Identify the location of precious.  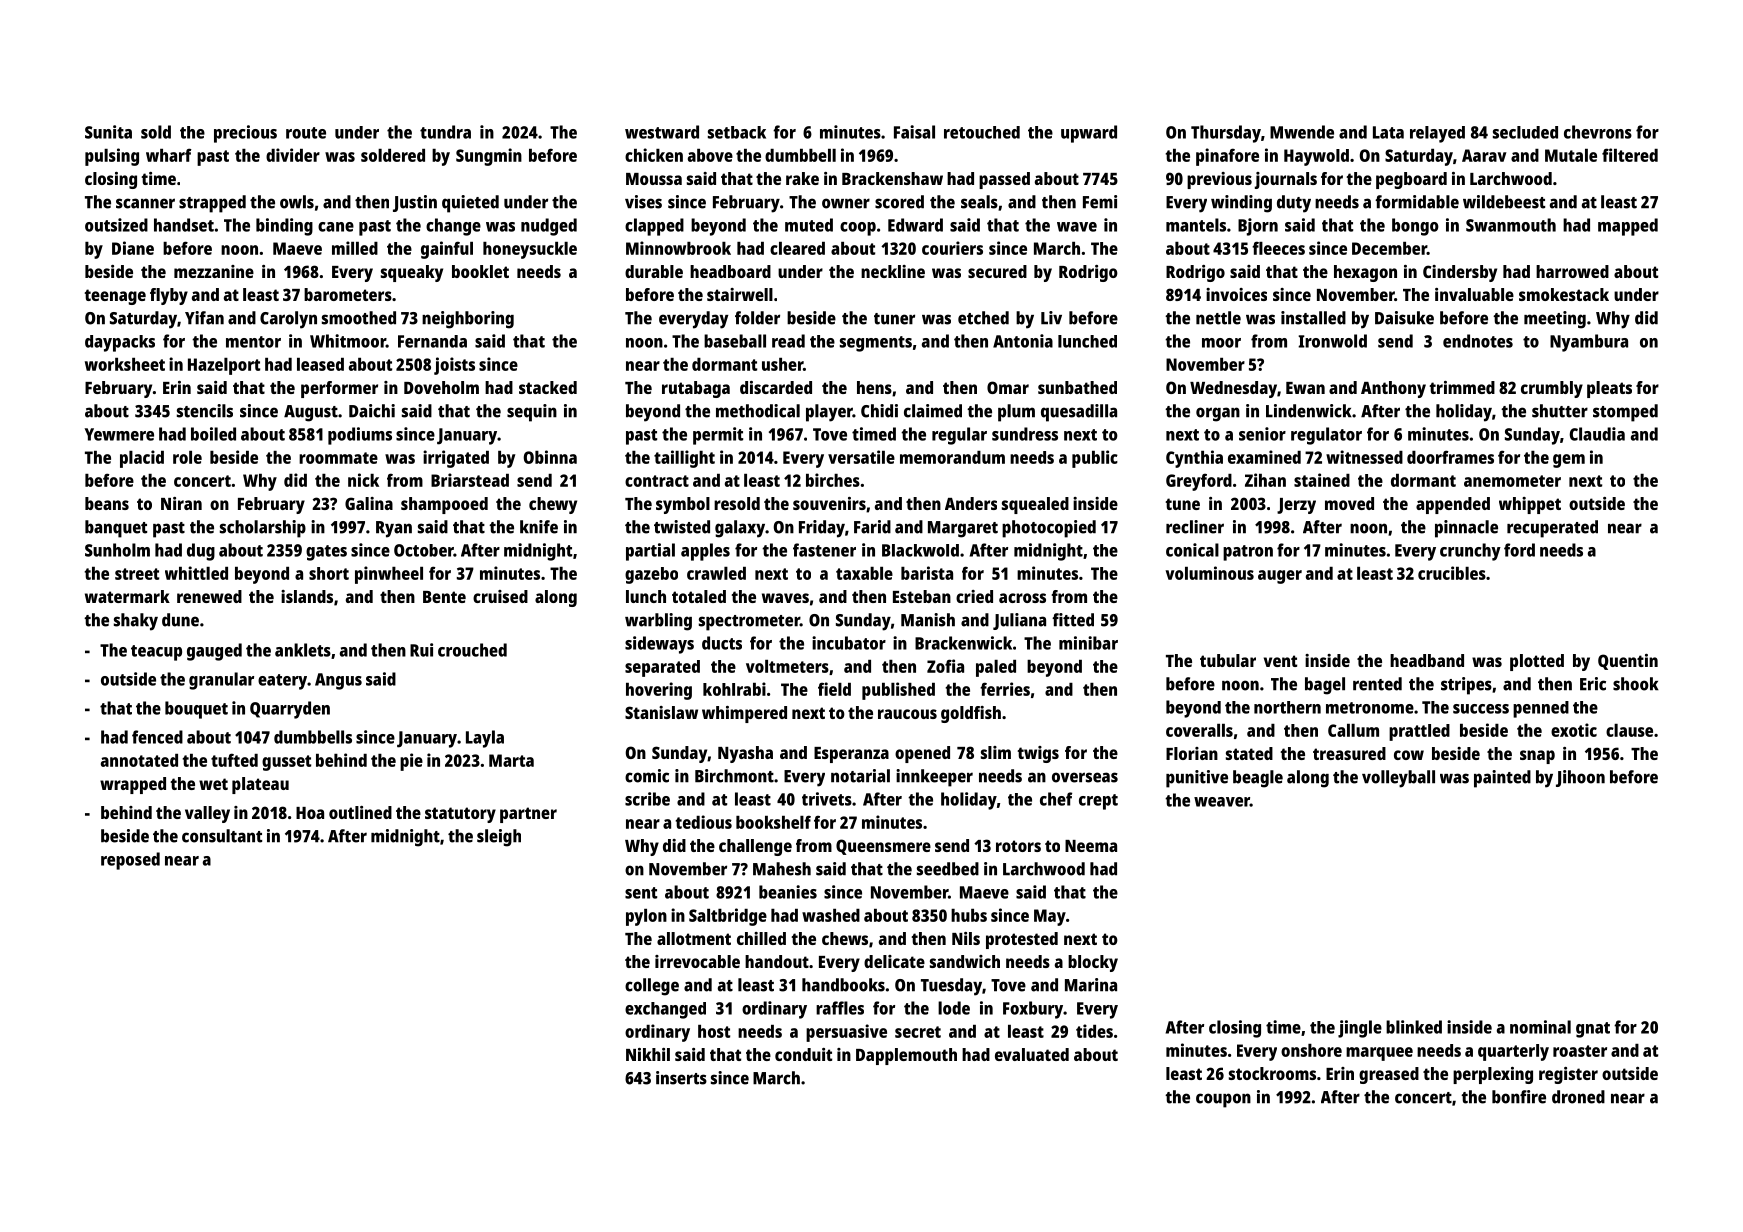
(245, 134).
